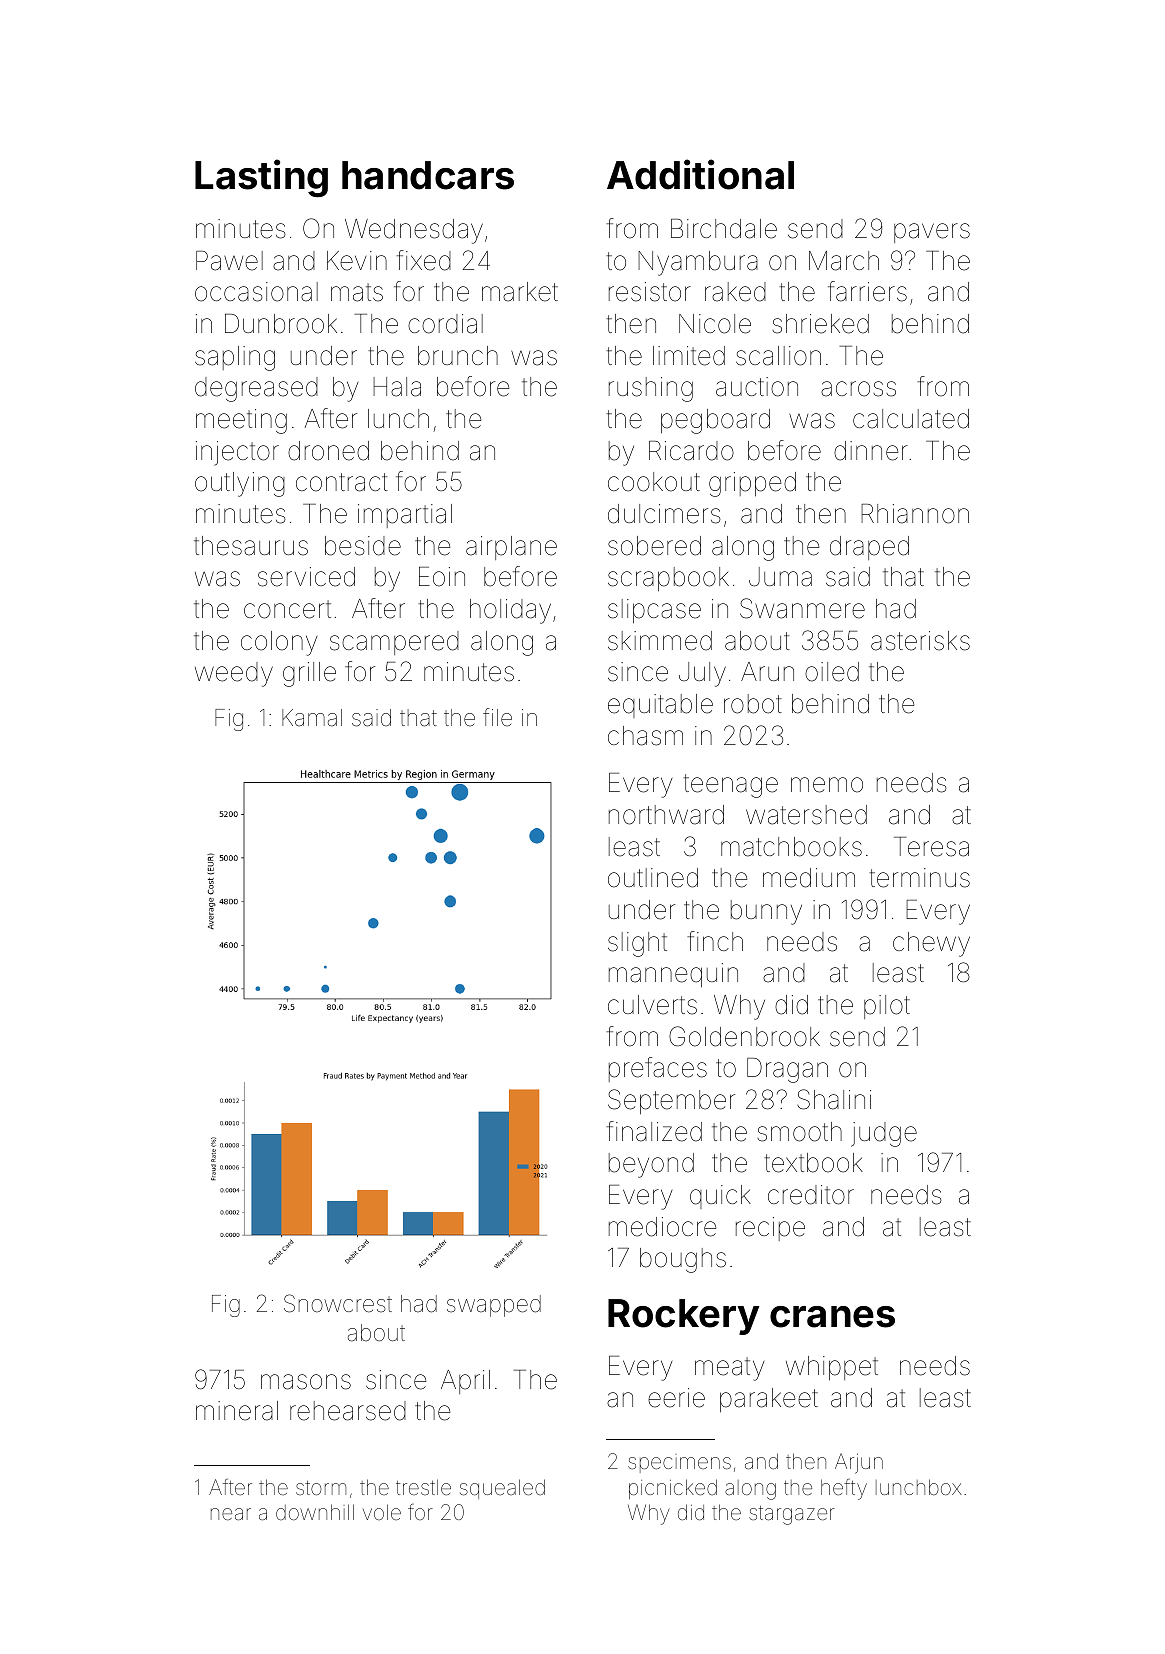  Describe the element at coordinates (312, 718) in the page. I see `Kamal` at that location.
